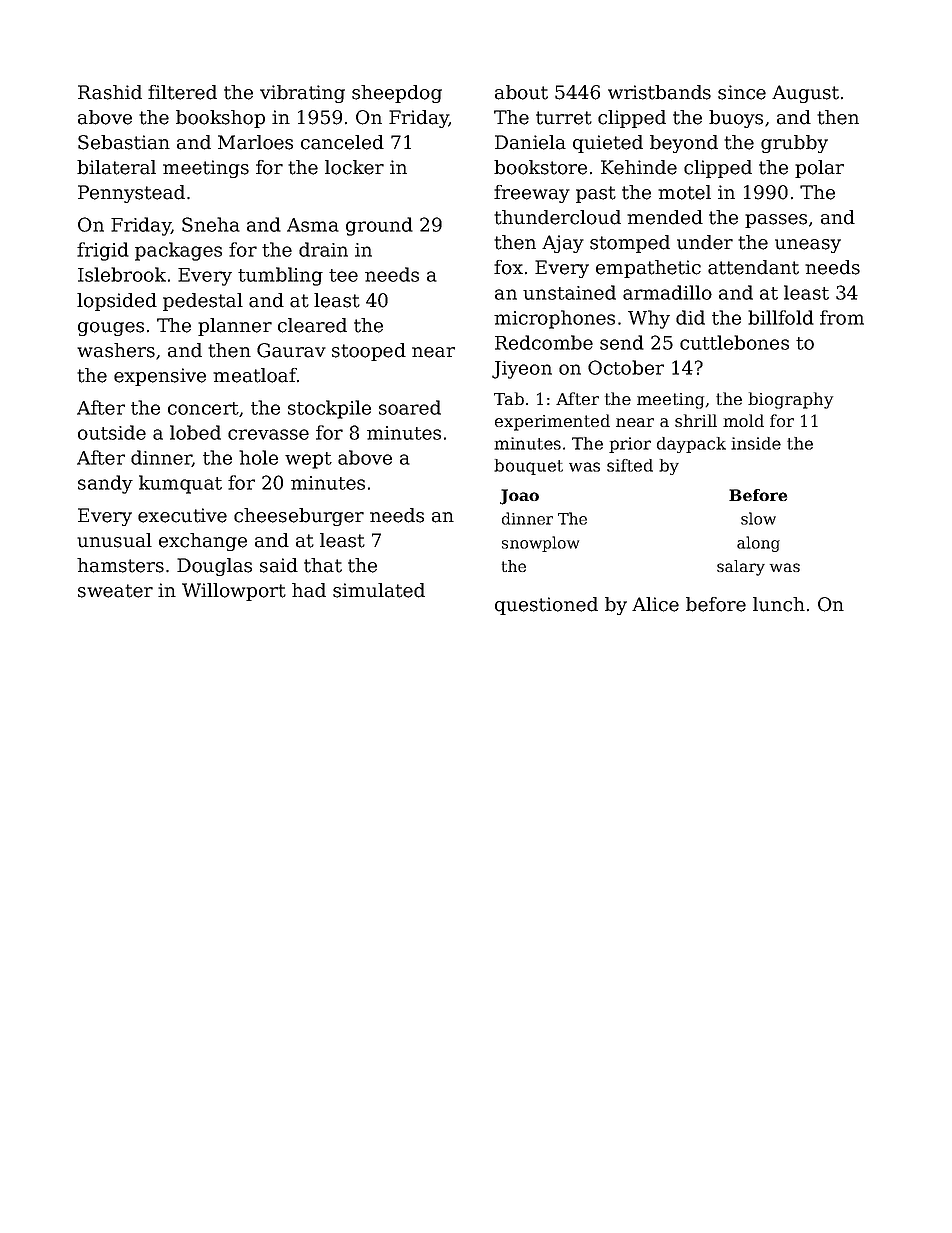  What do you see at coordinates (790, 400) in the document?
I see `biography` at bounding box center [790, 400].
